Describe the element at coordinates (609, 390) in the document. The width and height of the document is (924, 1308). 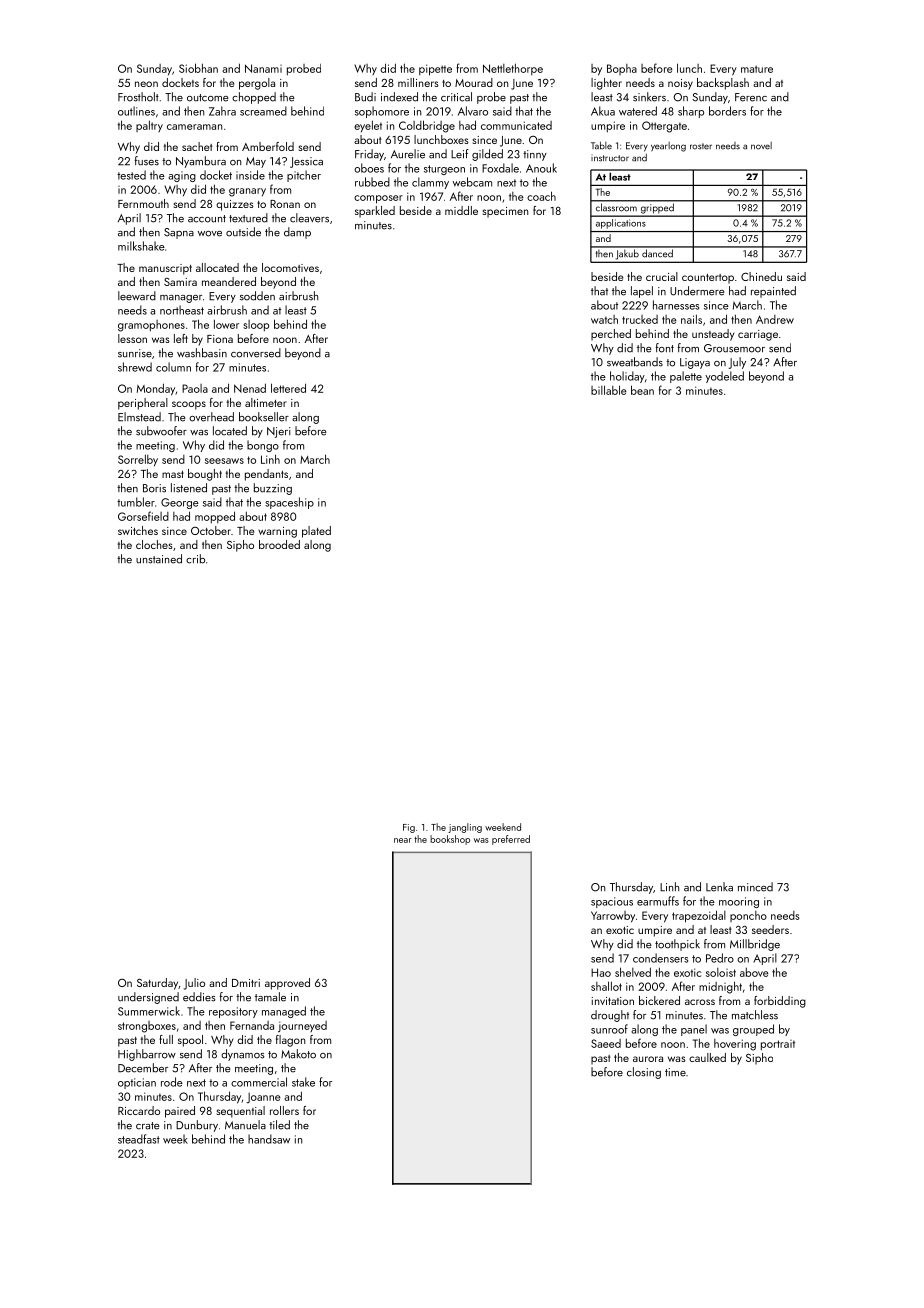
I see `billable` at that location.
